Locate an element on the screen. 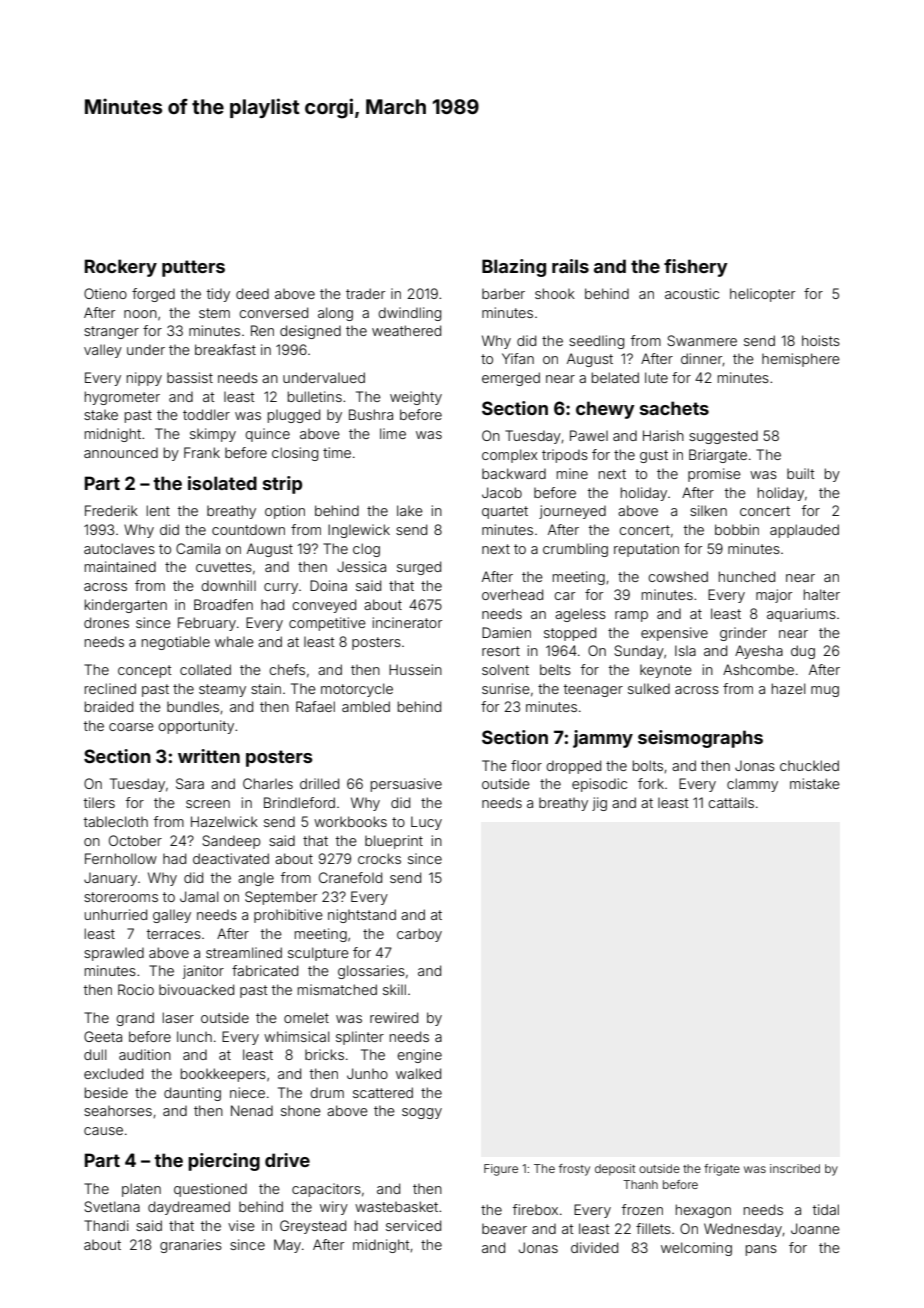 The image size is (924, 1308). valley is located at coordinates (103, 351).
